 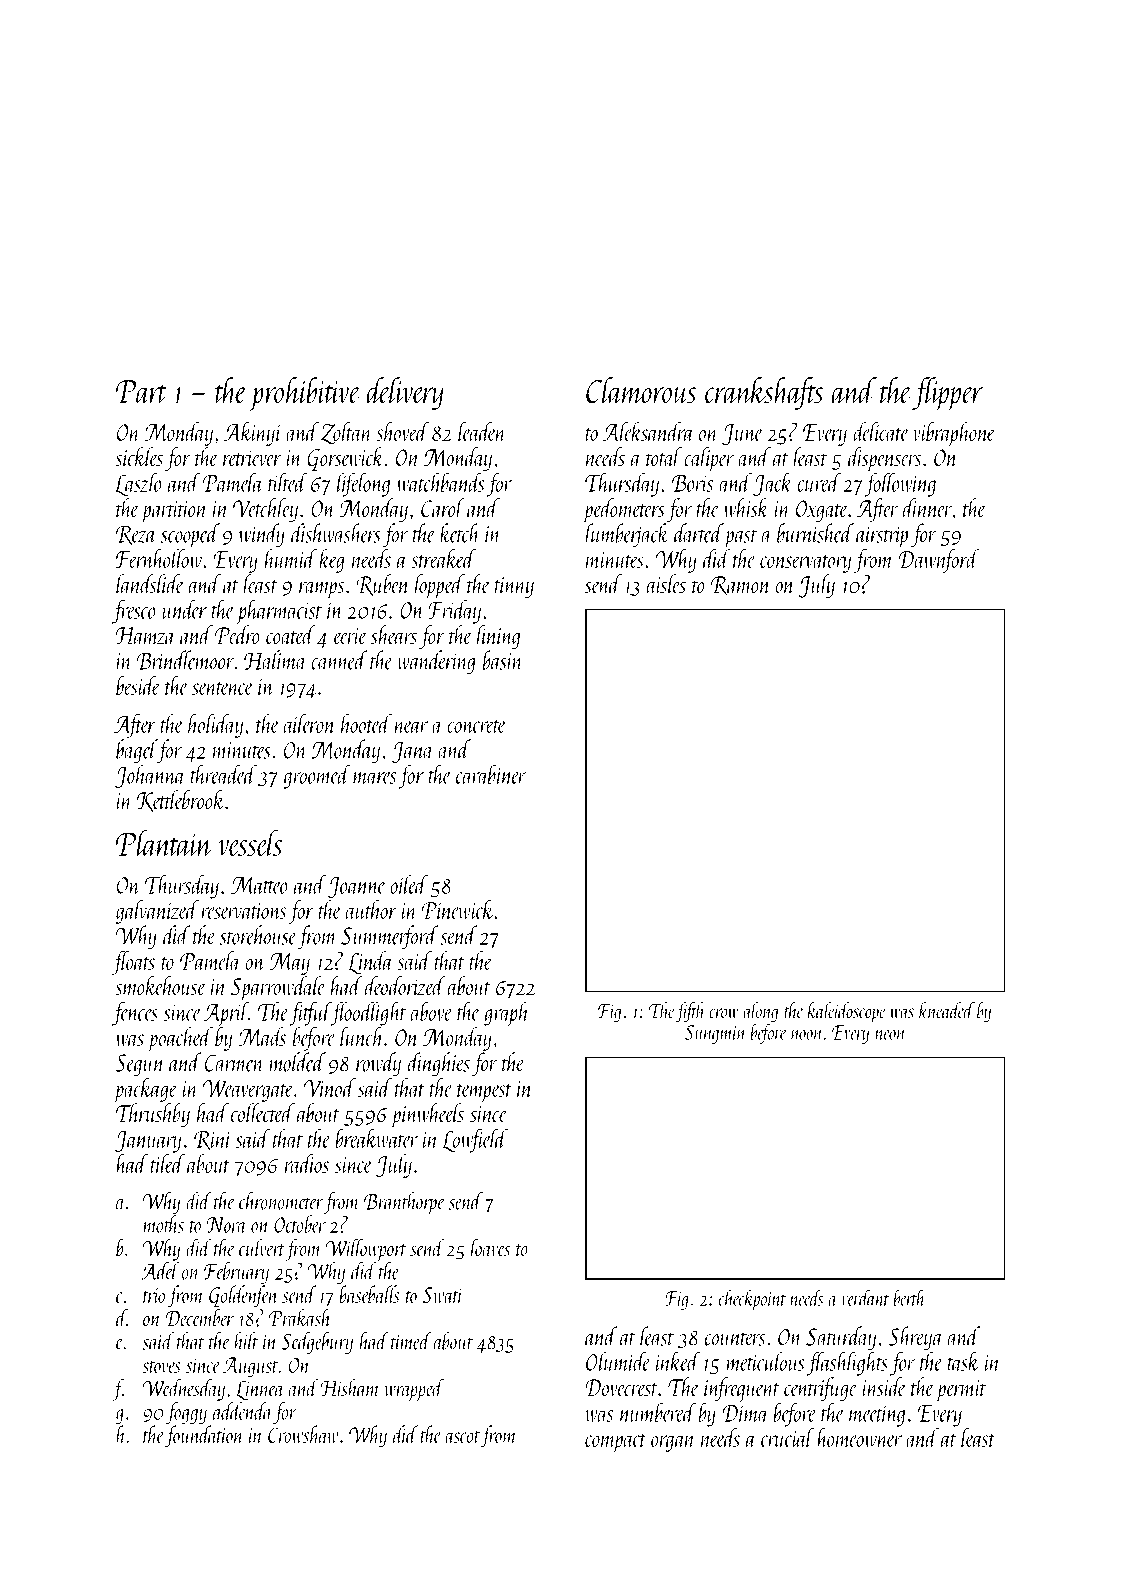 What do you see at coordinates (807, 1035) in the screenshot?
I see `noon` at bounding box center [807, 1035].
